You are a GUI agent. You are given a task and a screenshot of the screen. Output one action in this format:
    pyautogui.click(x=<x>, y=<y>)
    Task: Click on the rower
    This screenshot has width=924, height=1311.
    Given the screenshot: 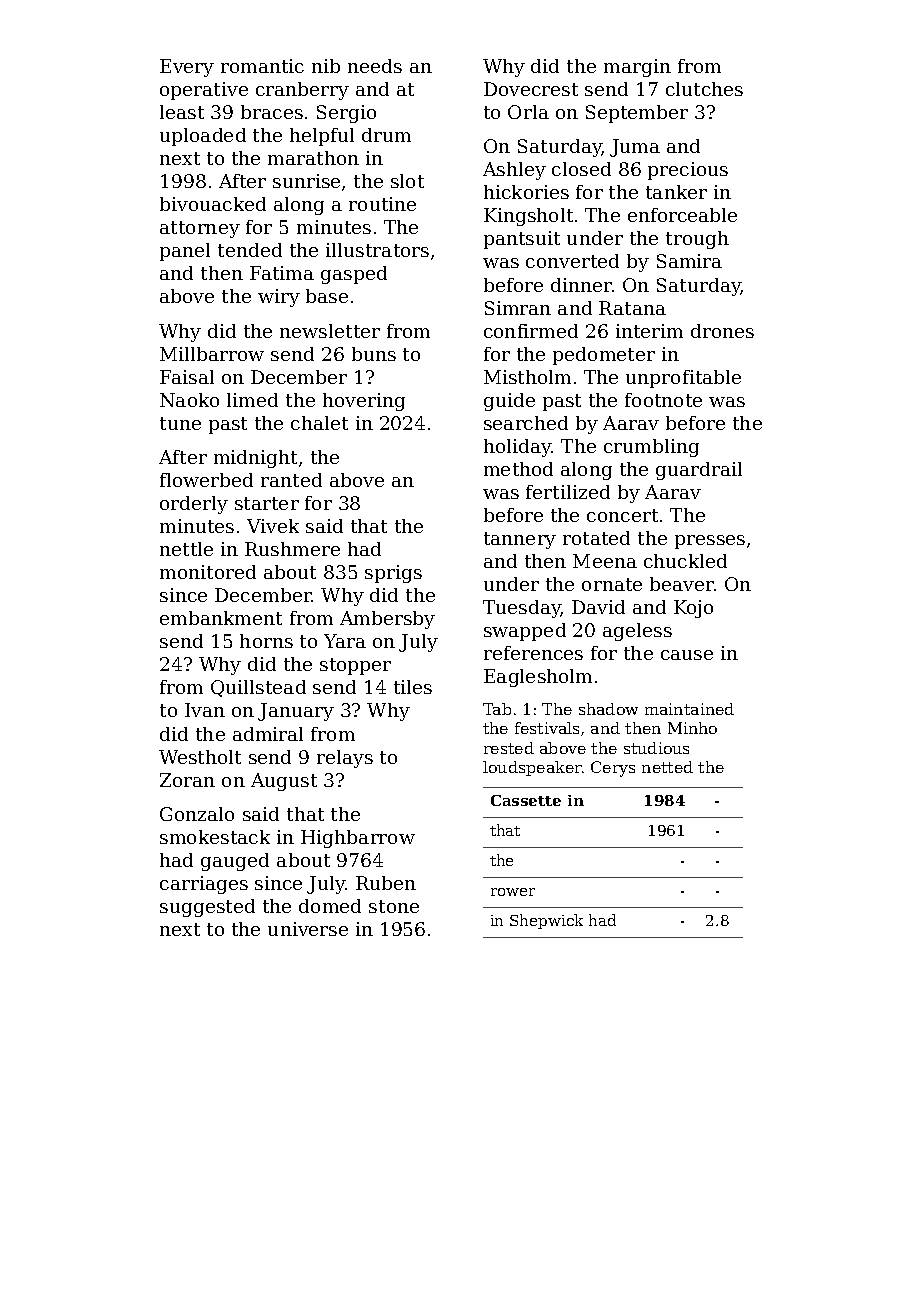 What is the action you would take?
    pyautogui.click(x=513, y=892)
